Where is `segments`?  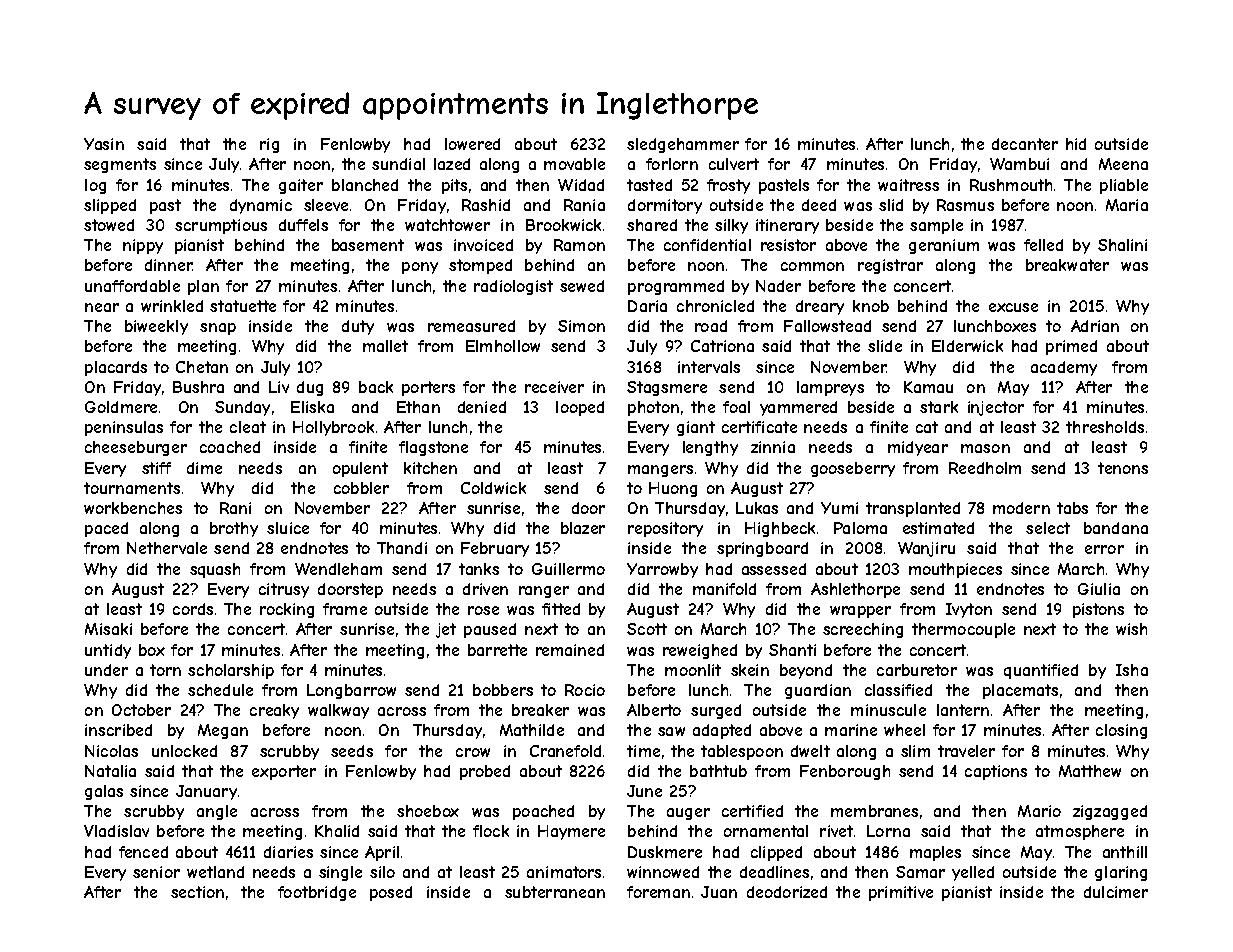 segments is located at coordinates (120, 165).
